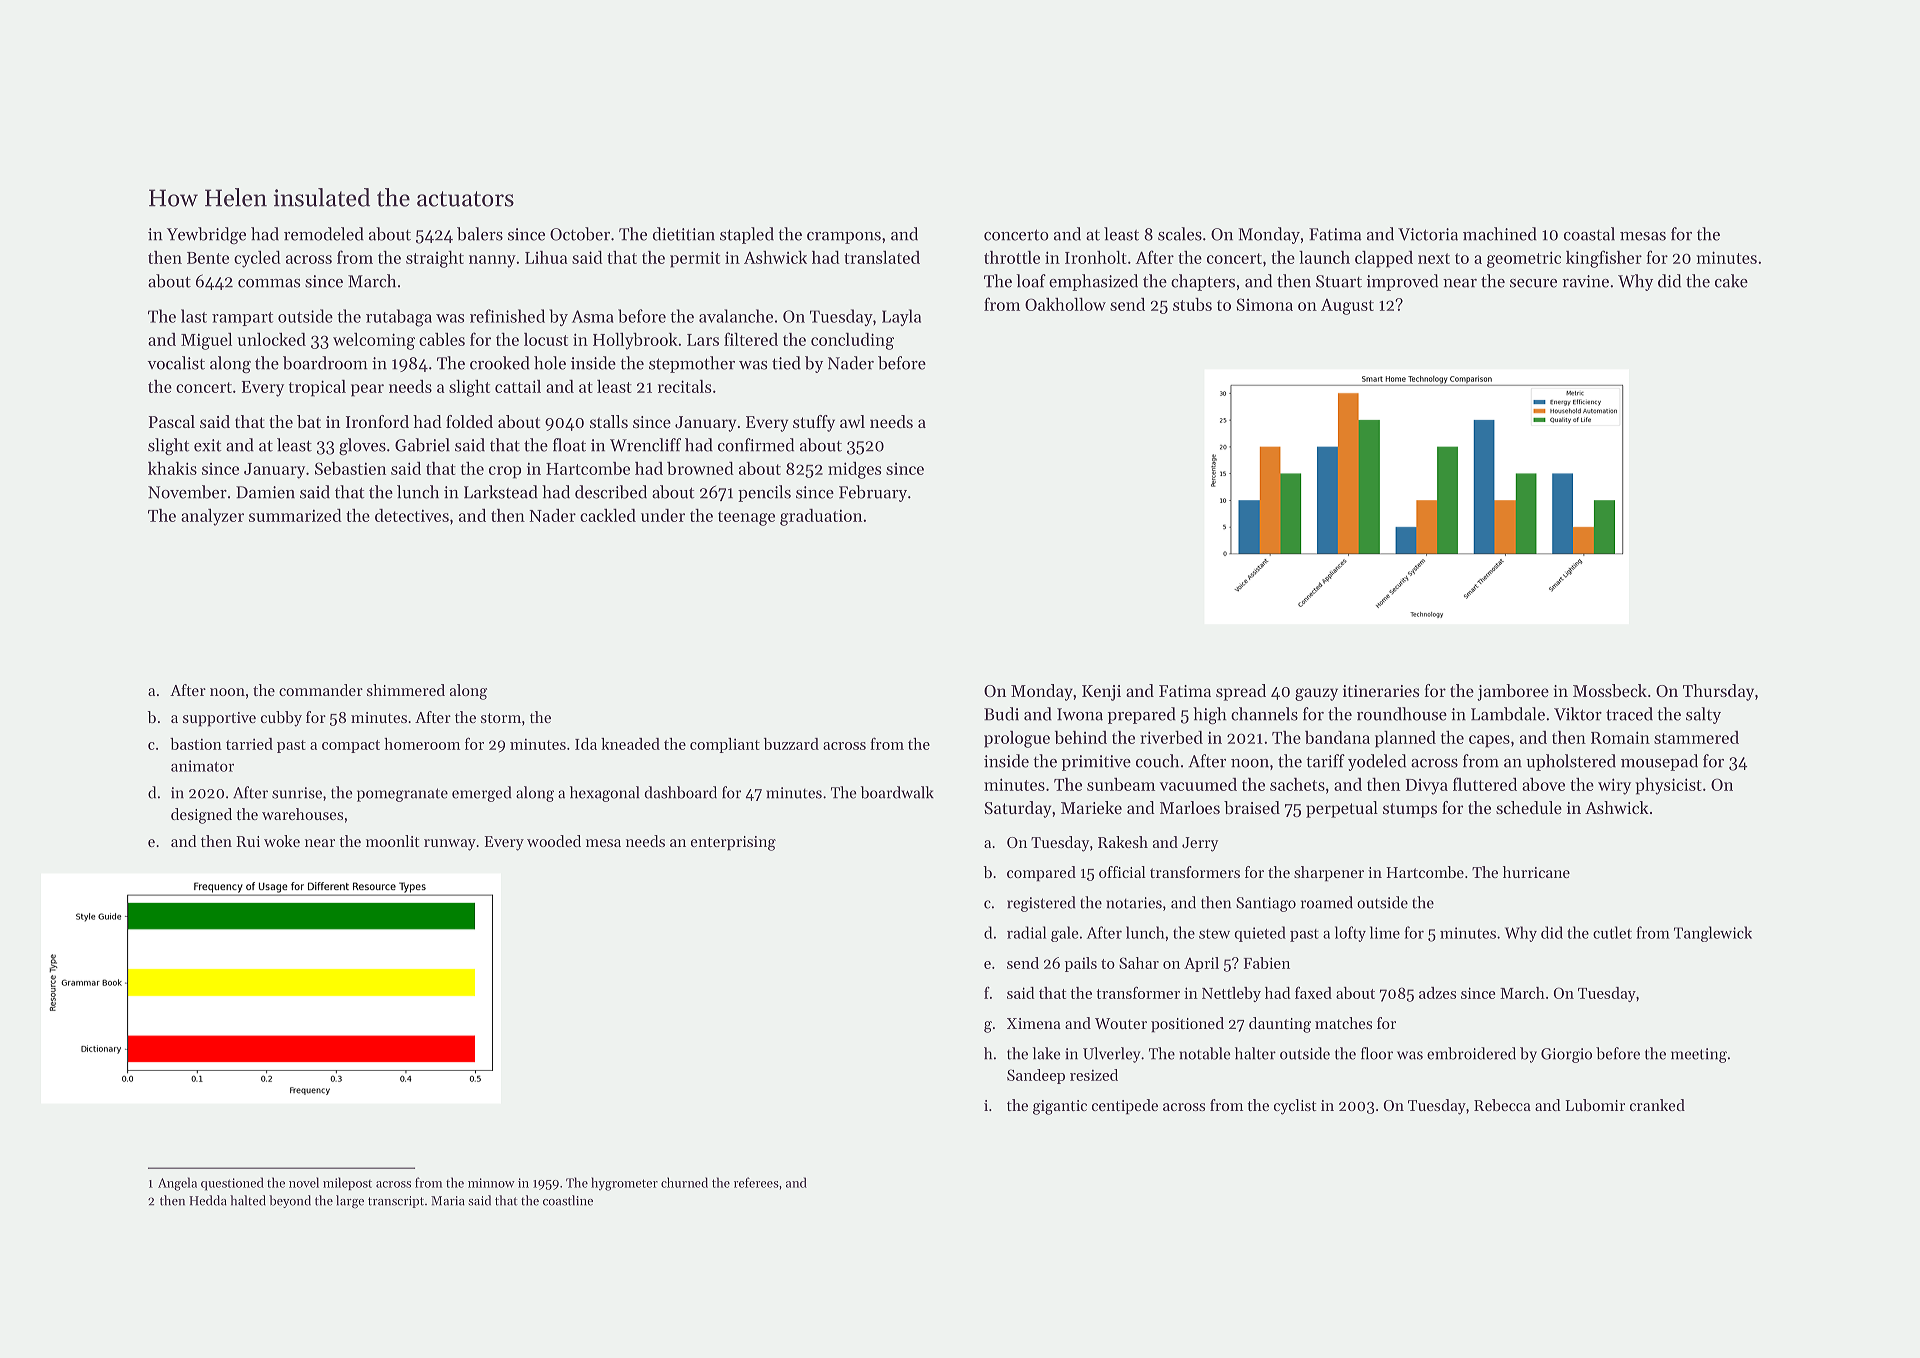  I want to click on referees, so click(756, 1182).
